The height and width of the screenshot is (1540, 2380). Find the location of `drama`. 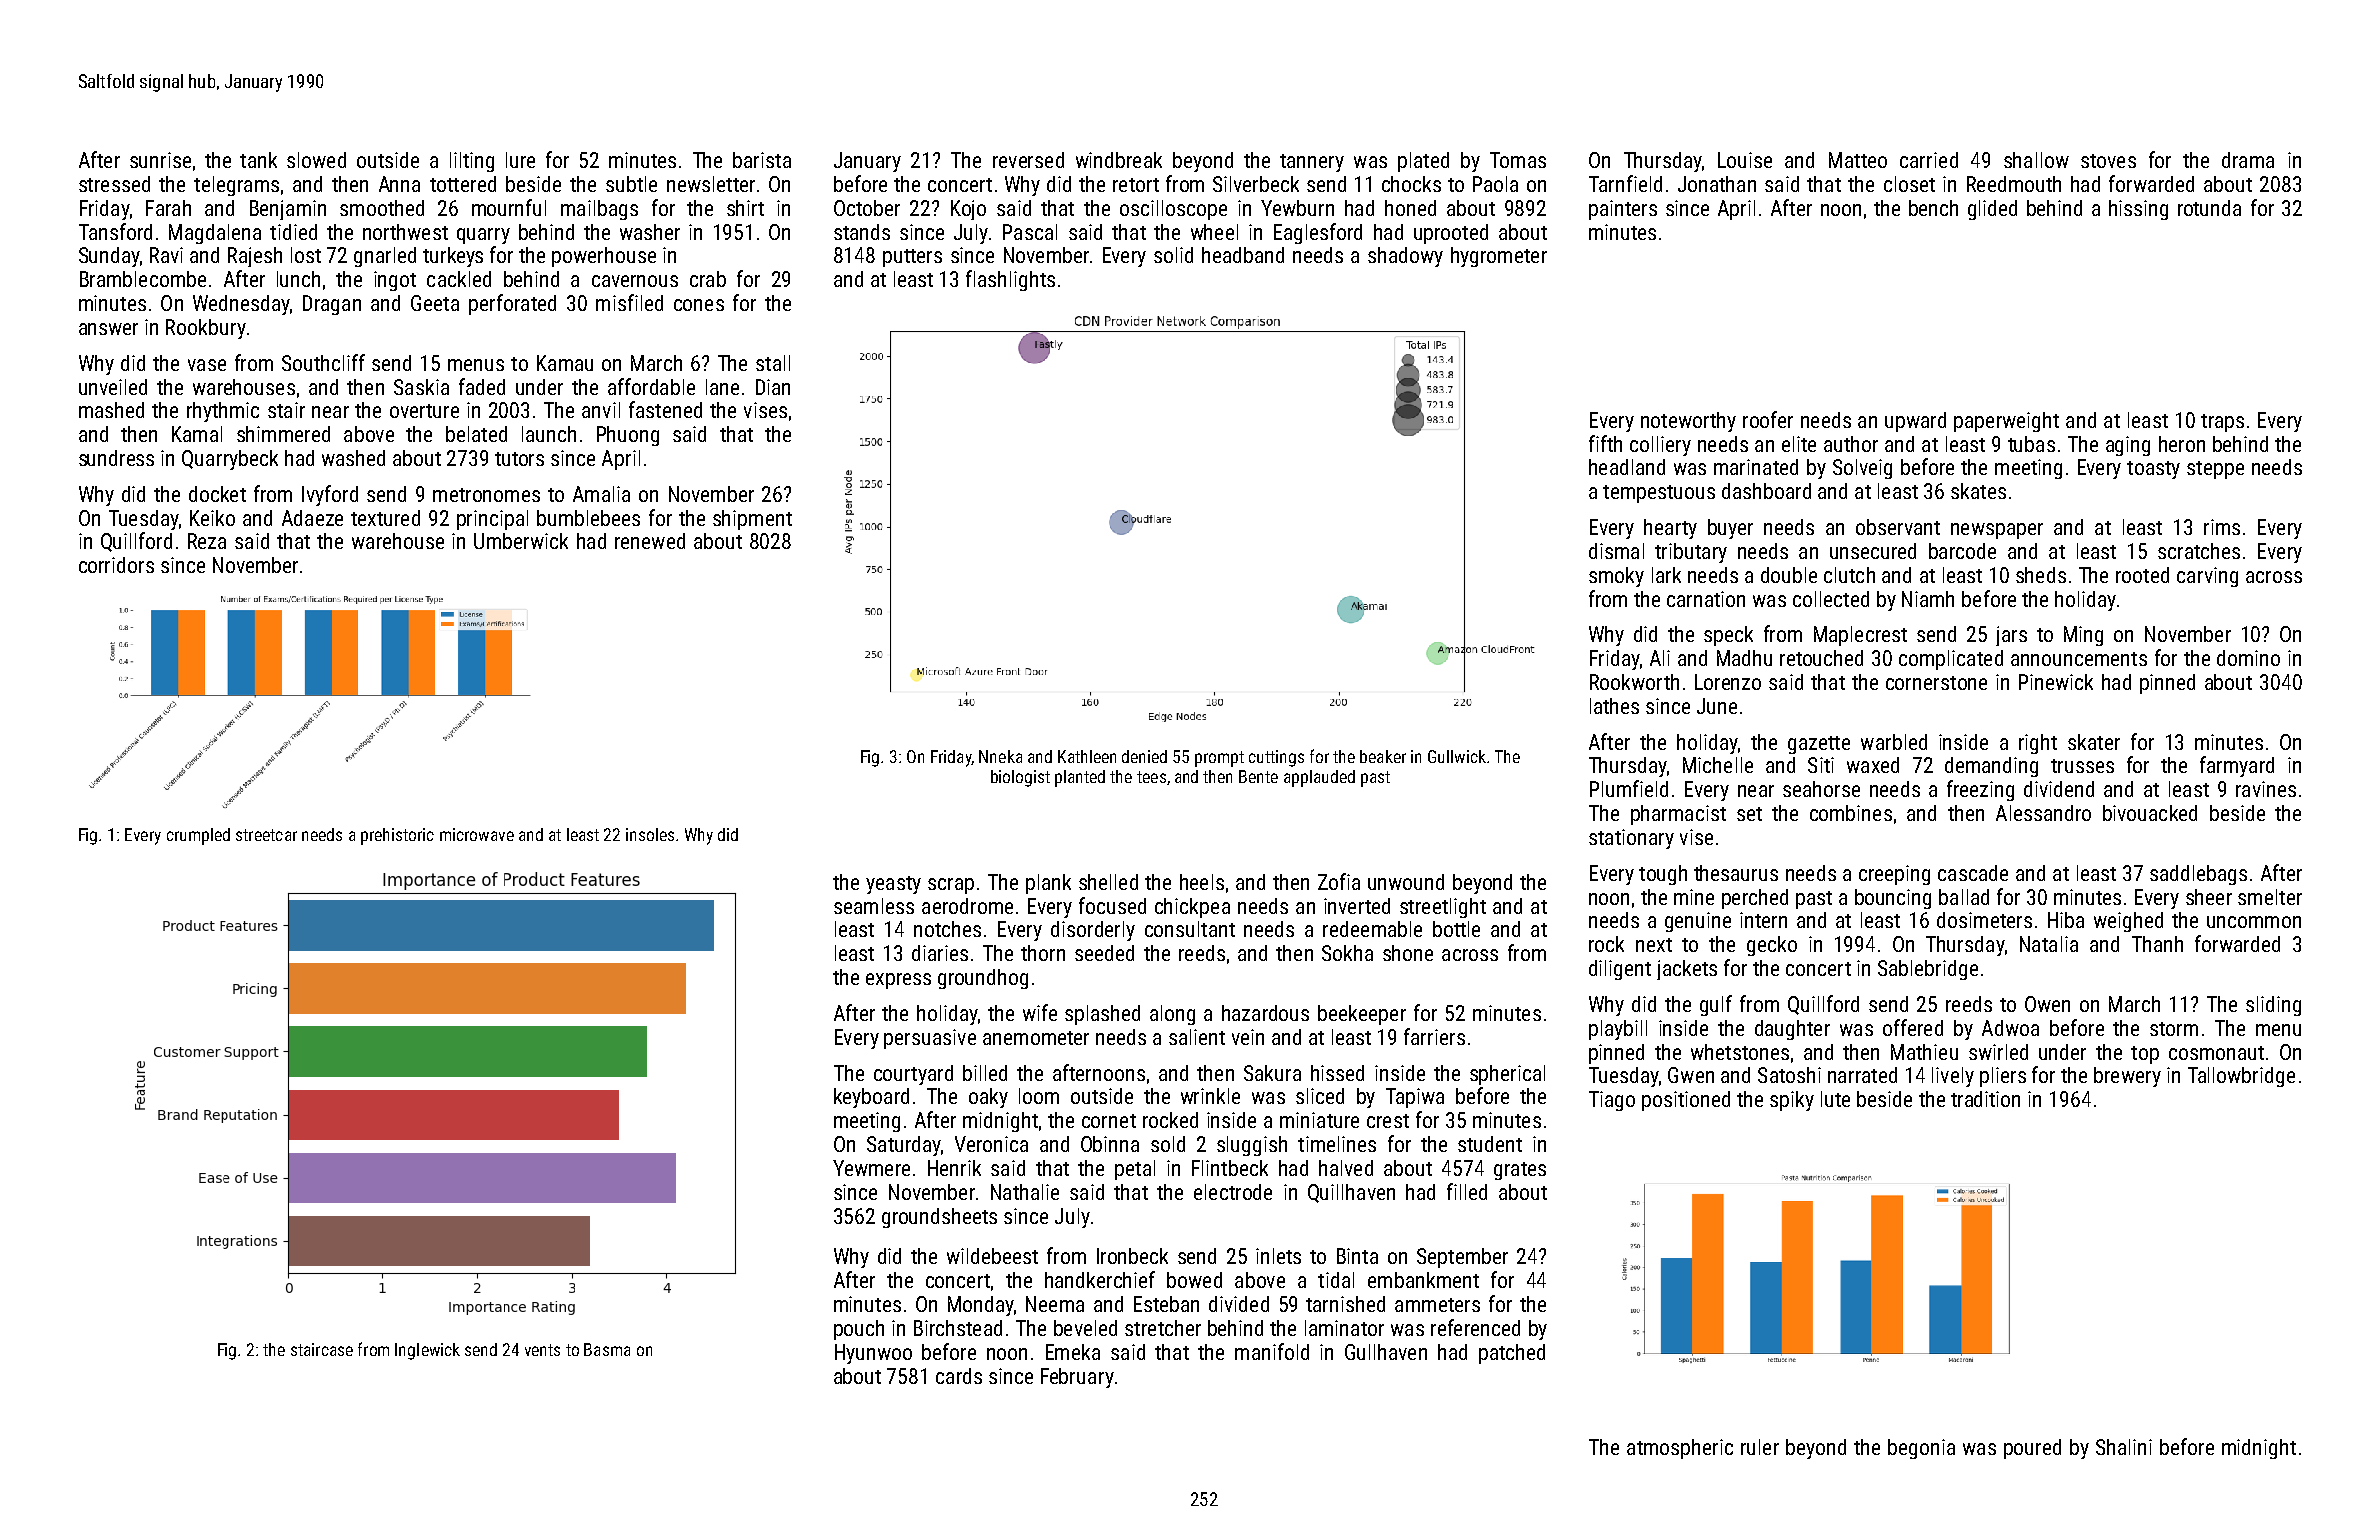

drama is located at coordinates (2248, 160).
